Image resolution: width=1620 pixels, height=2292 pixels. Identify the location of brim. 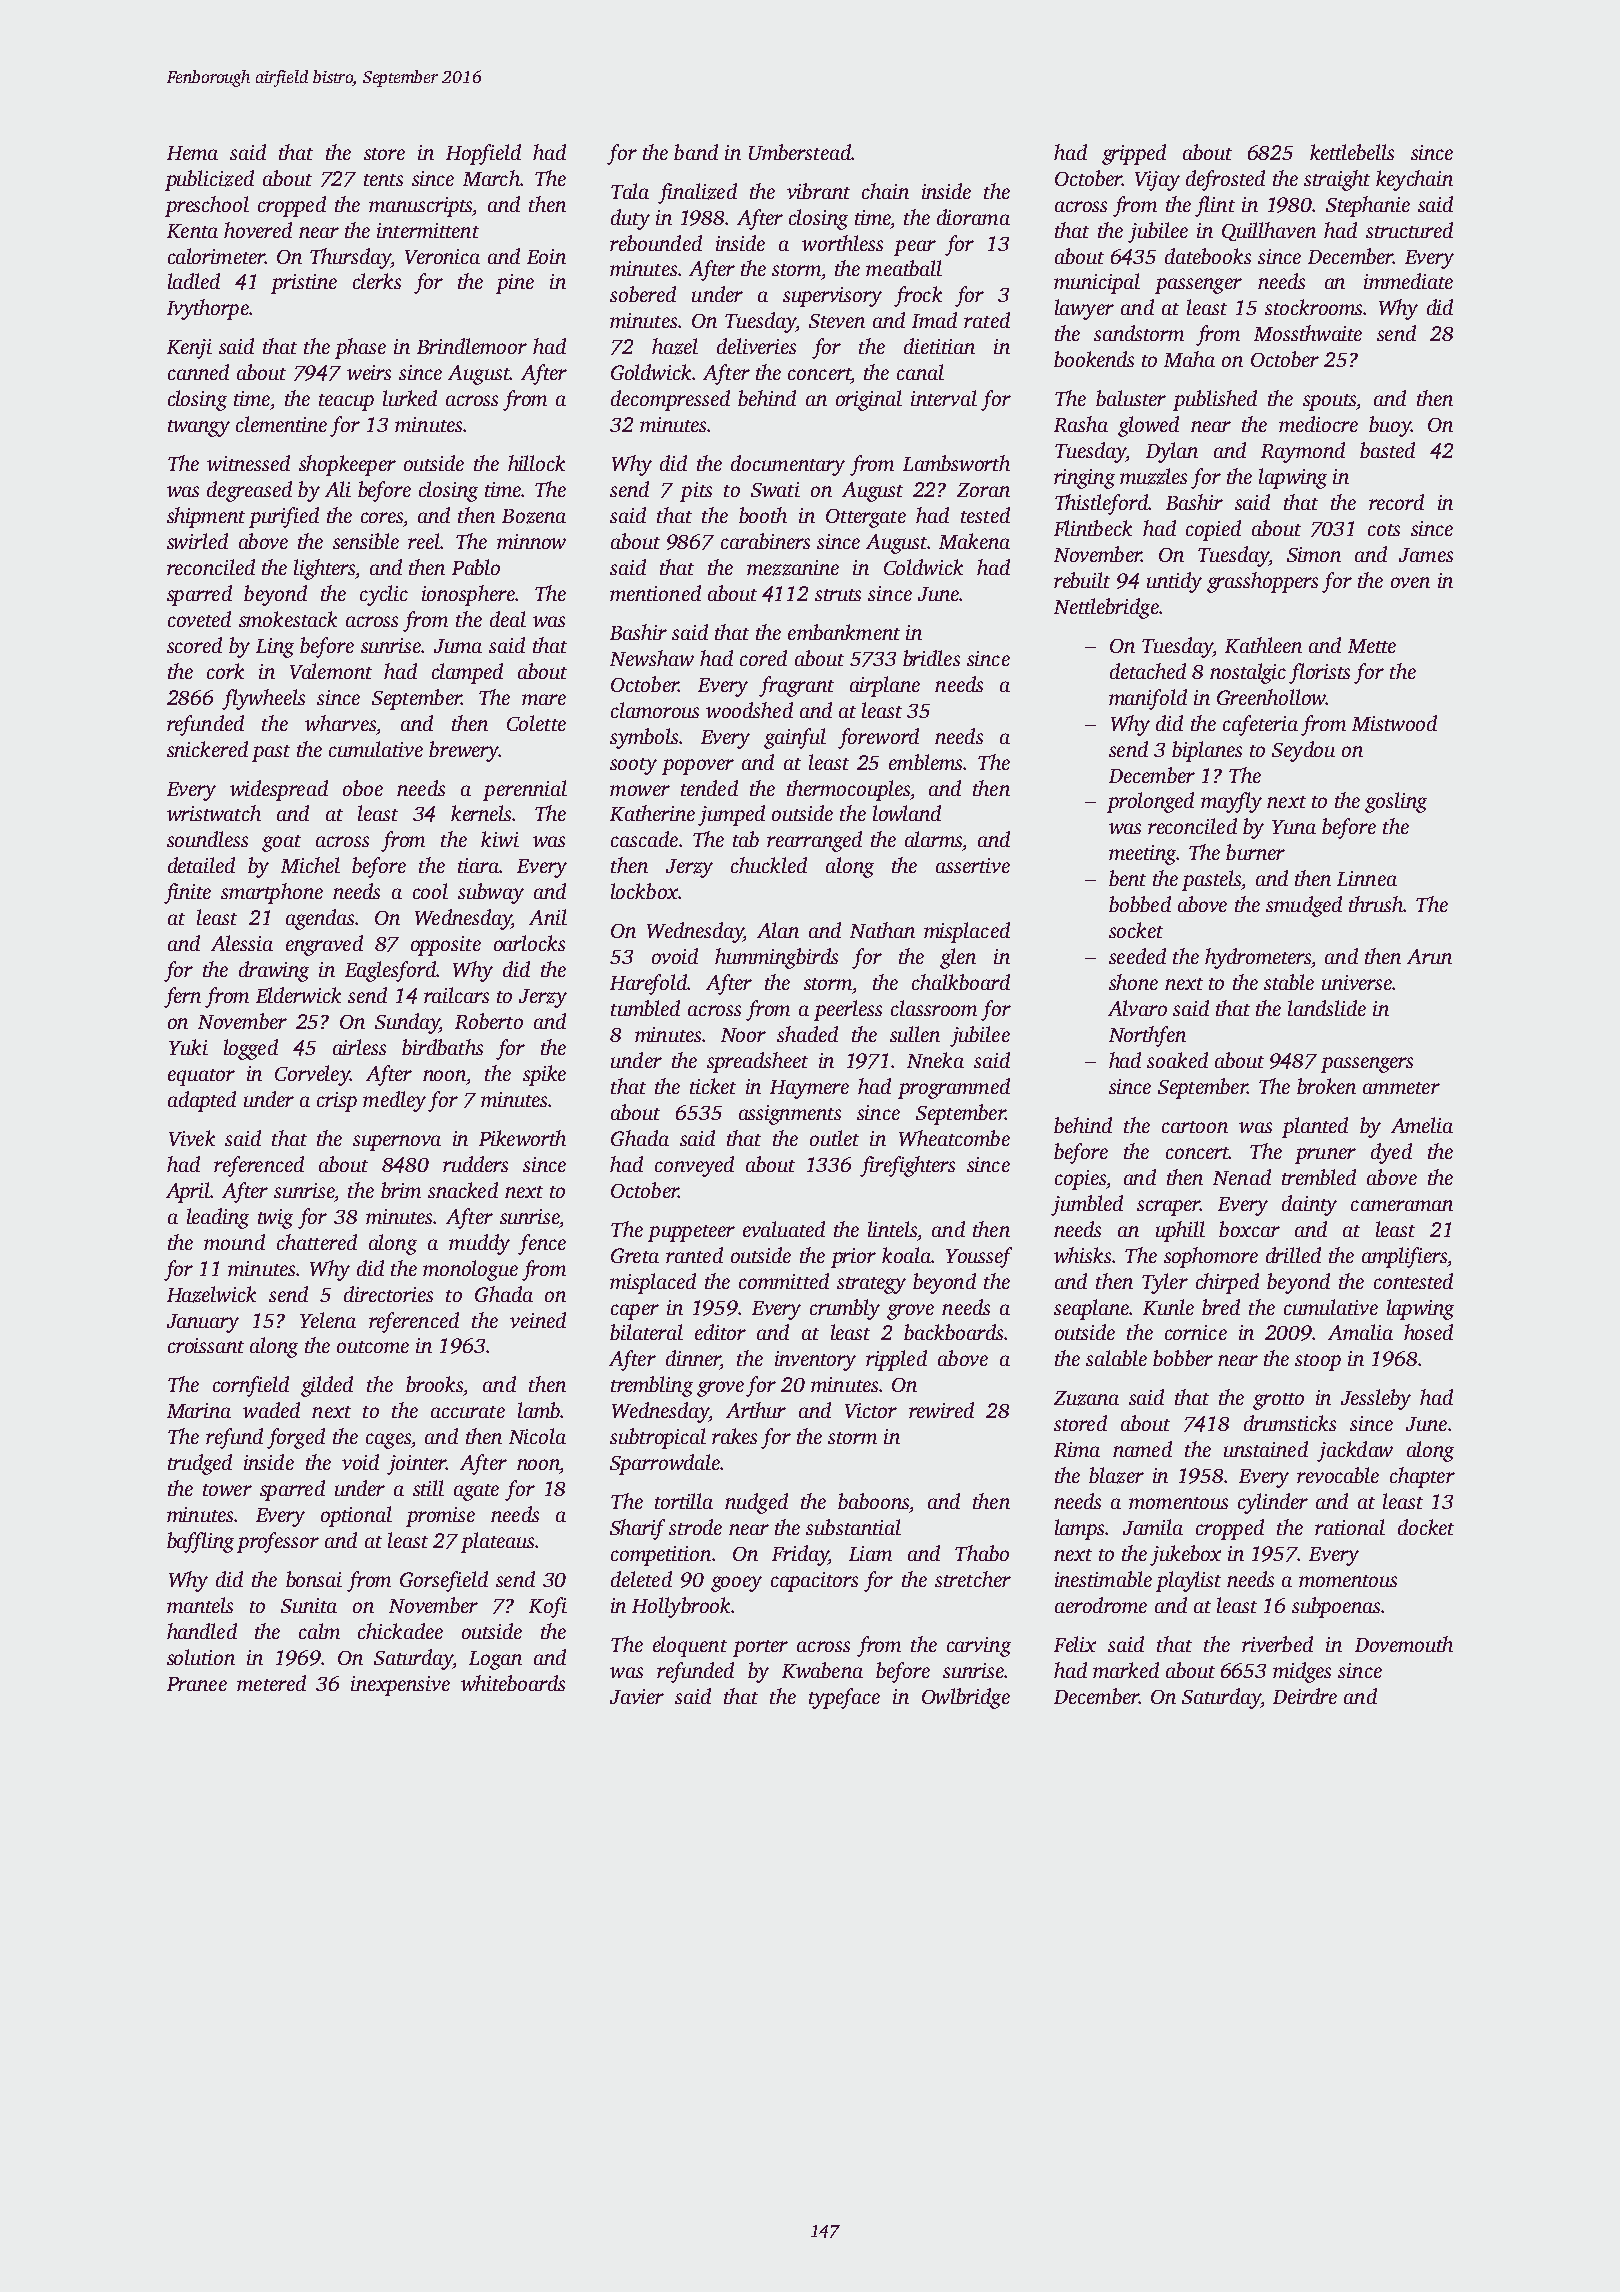
(401, 1190).
